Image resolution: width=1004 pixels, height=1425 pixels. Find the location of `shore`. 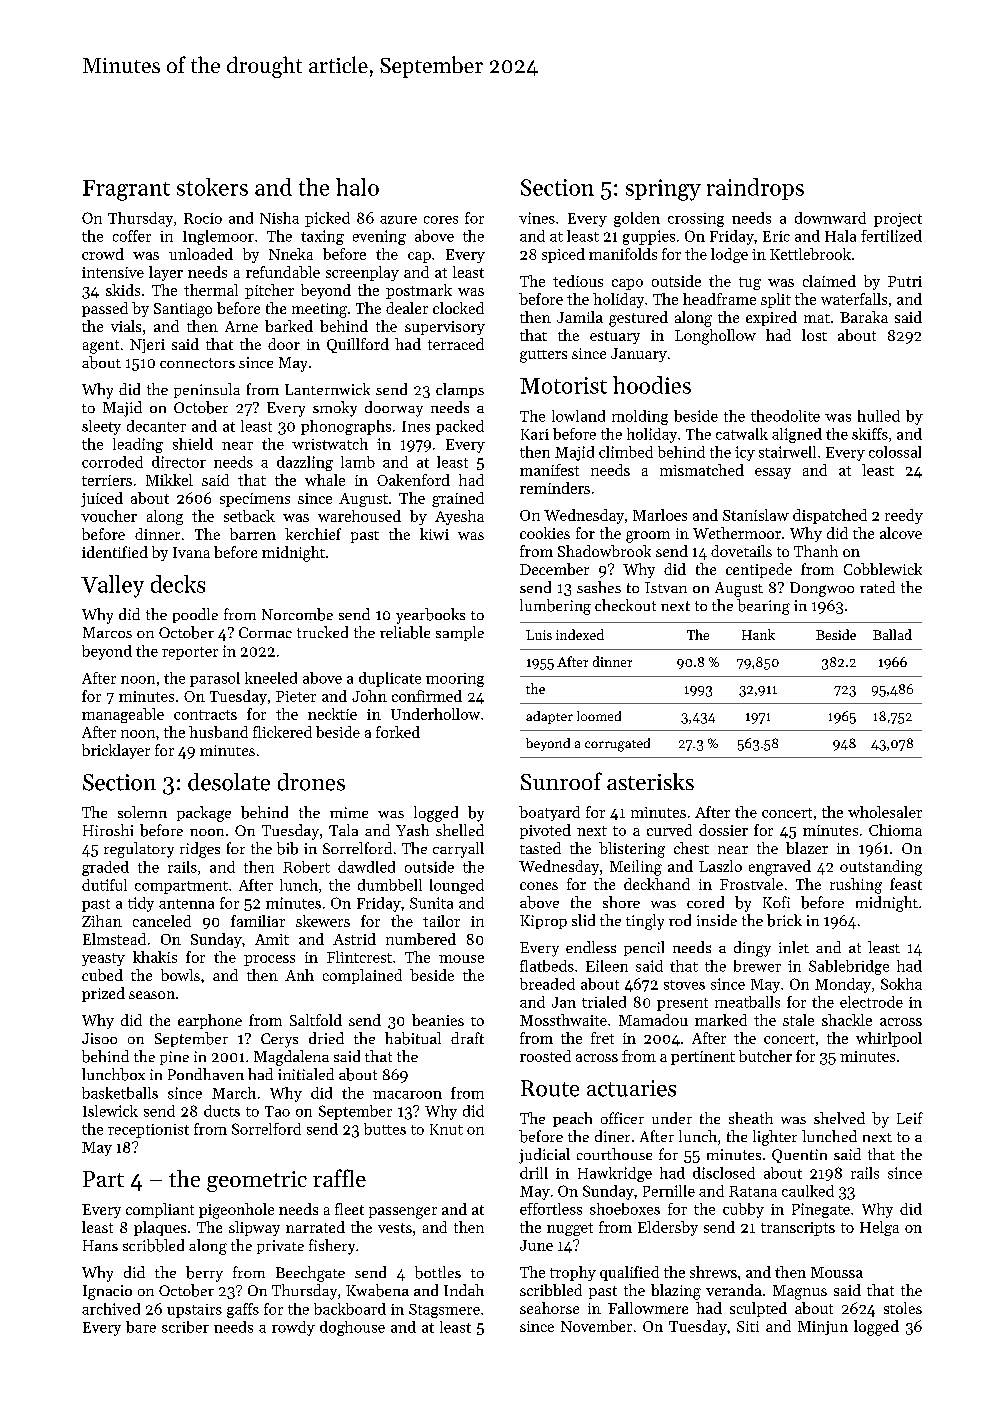

shore is located at coordinates (621, 902).
